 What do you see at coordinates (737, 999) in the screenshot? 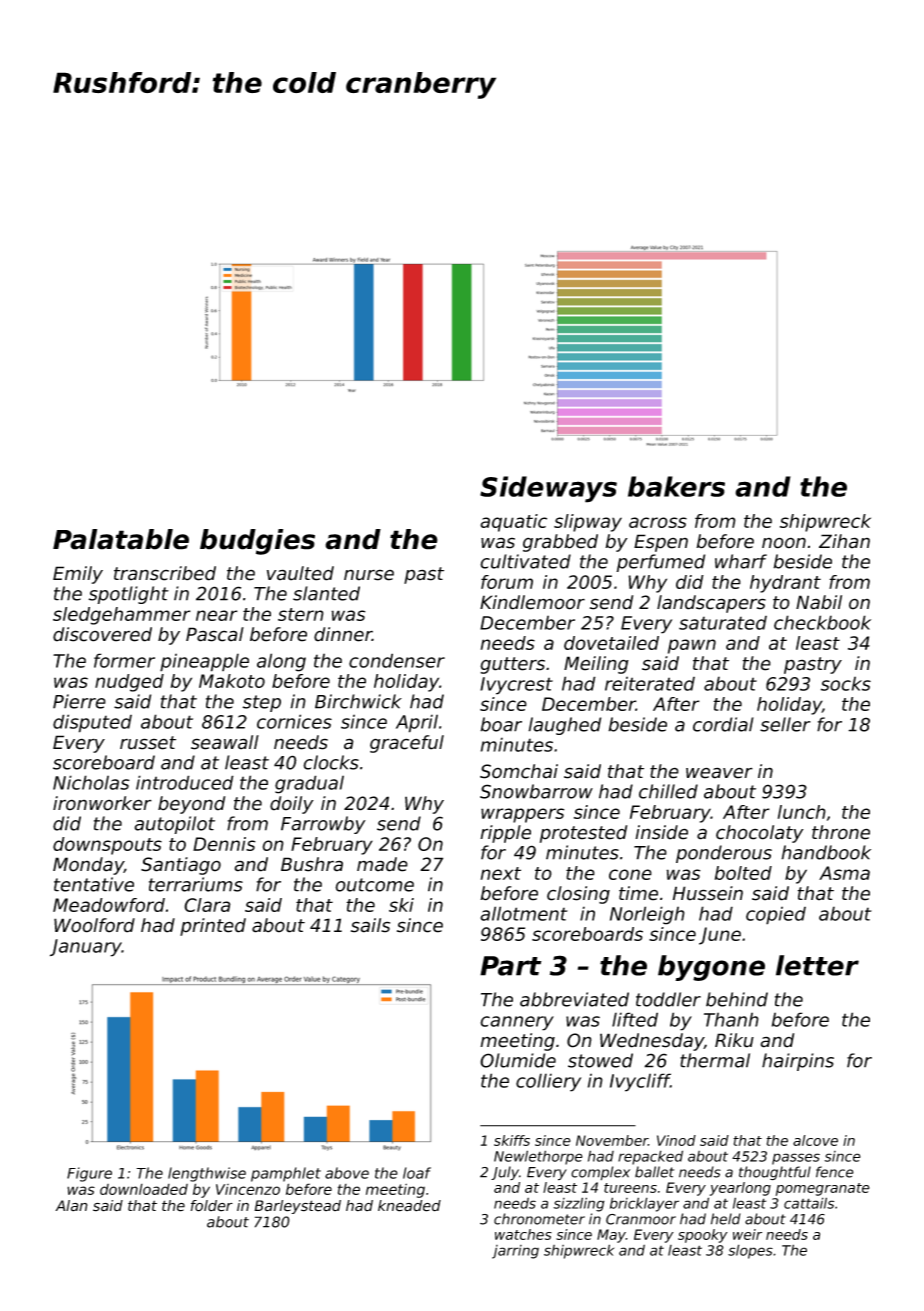
I see `behind` at bounding box center [737, 999].
